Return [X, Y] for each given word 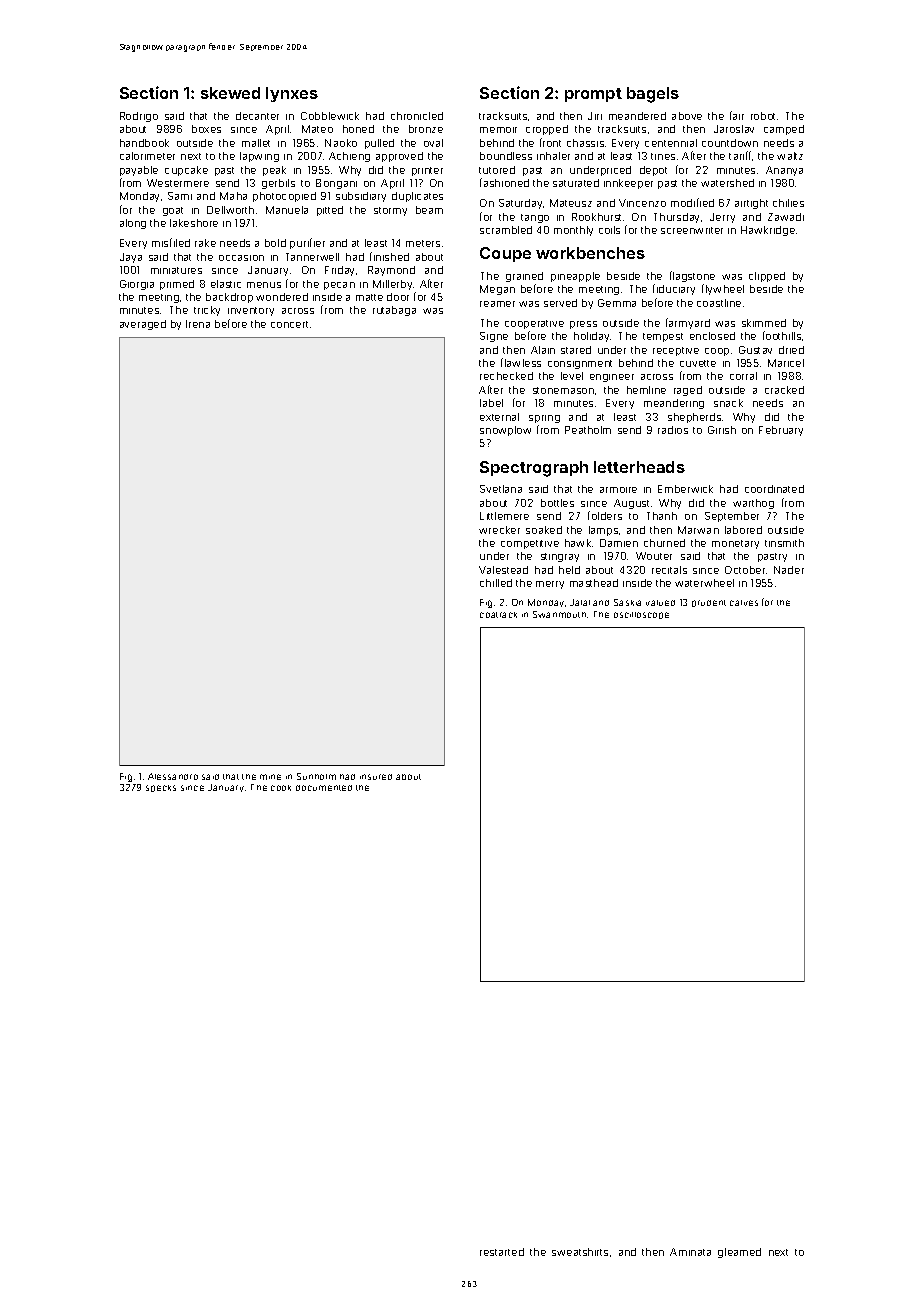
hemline [646, 390]
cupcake [186, 171]
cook [281, 788]
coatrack [498, 615]
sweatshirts [580, 1252]
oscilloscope [641, 615]
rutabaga [394, 311]
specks [161, 788]
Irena [198, 324]
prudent [709, 603]
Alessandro [173, 776]
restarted [502, 1252]
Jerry [722, 218]
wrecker [499, 530]
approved [399, 157]
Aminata [690, 1252]
